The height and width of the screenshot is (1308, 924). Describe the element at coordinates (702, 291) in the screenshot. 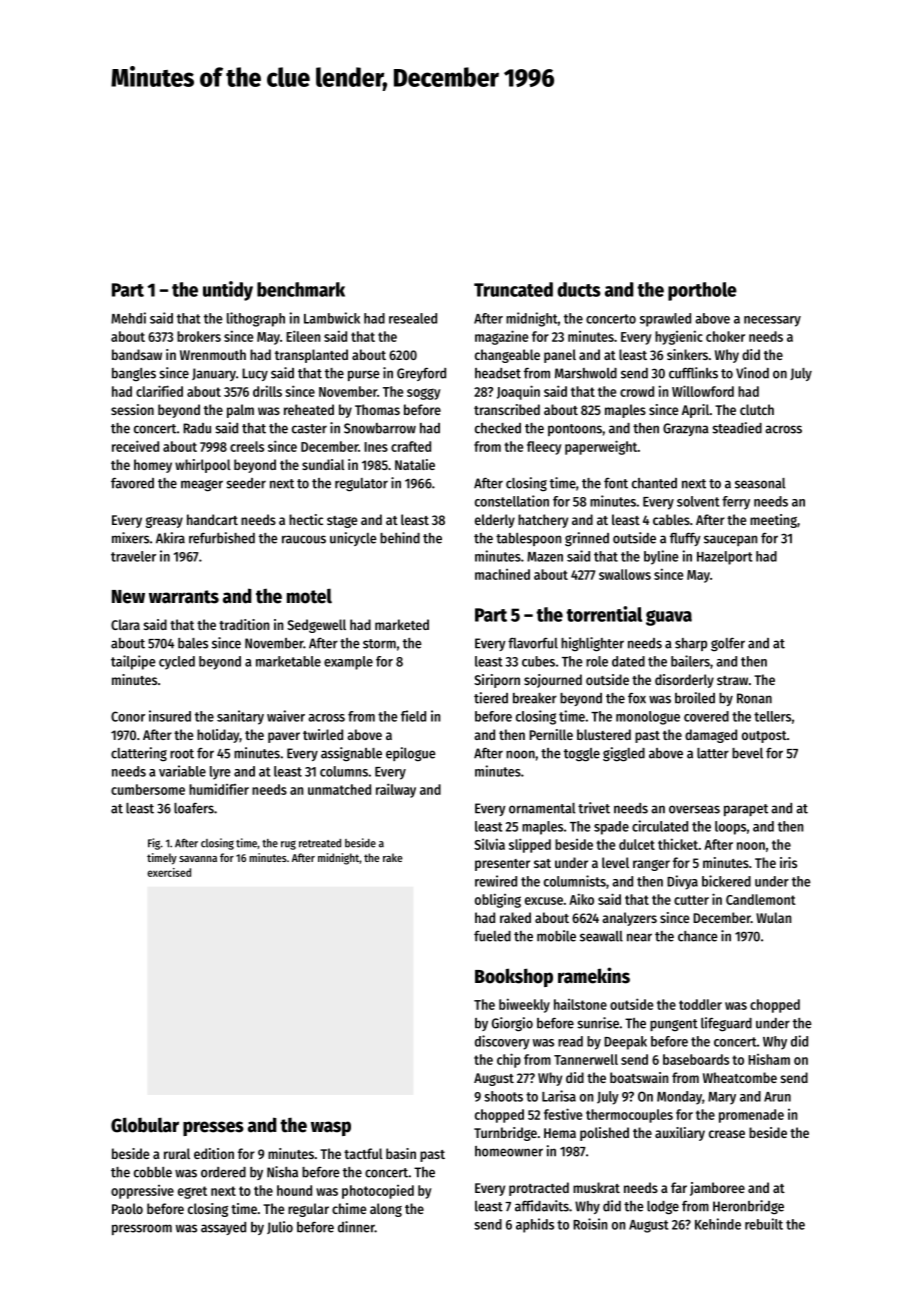

I see `porthole` at that location.
